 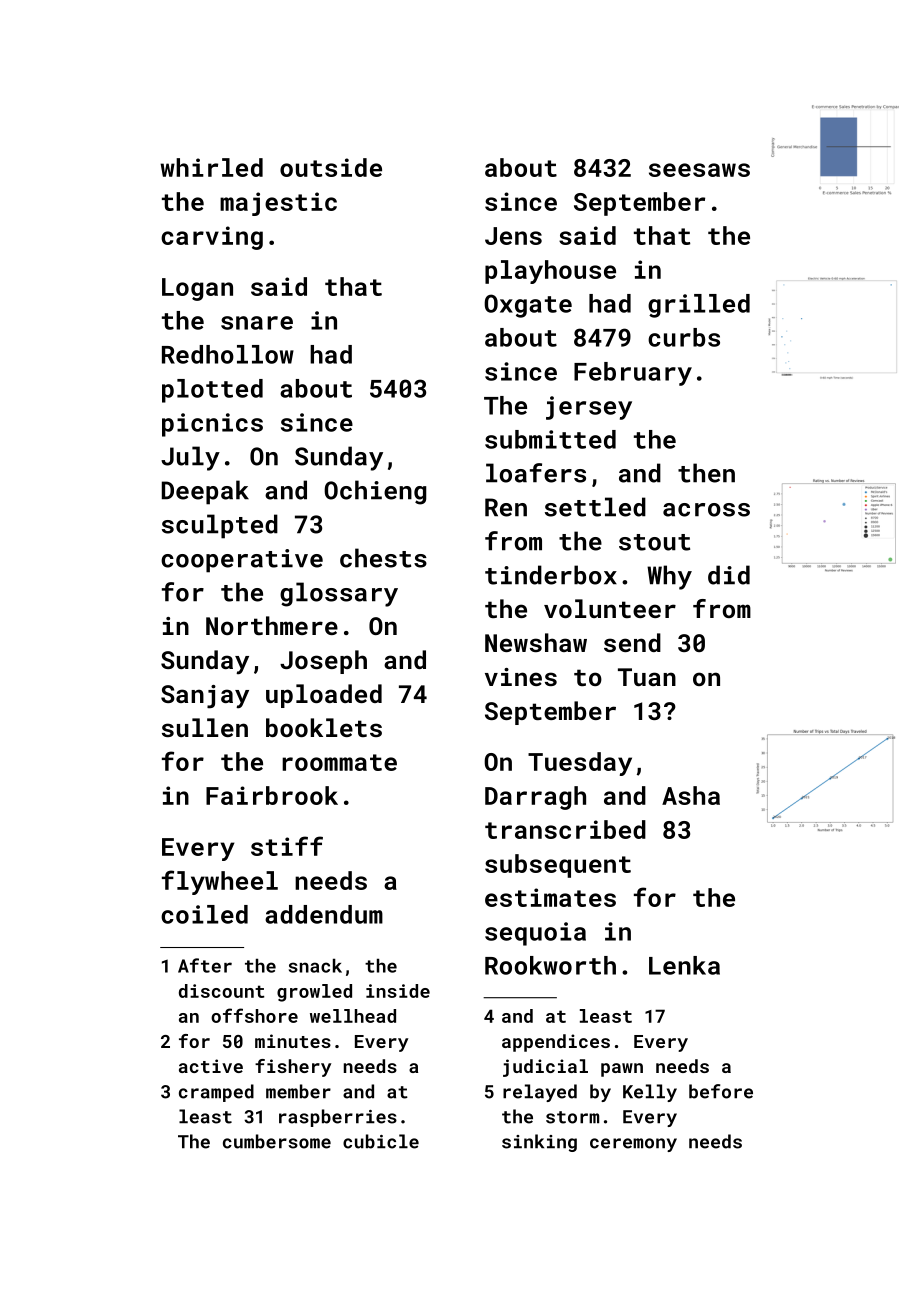 What do you see at coordinates (699, 170) in the screenshot?
I see `seesaws` at bounding box center [699, 170].
